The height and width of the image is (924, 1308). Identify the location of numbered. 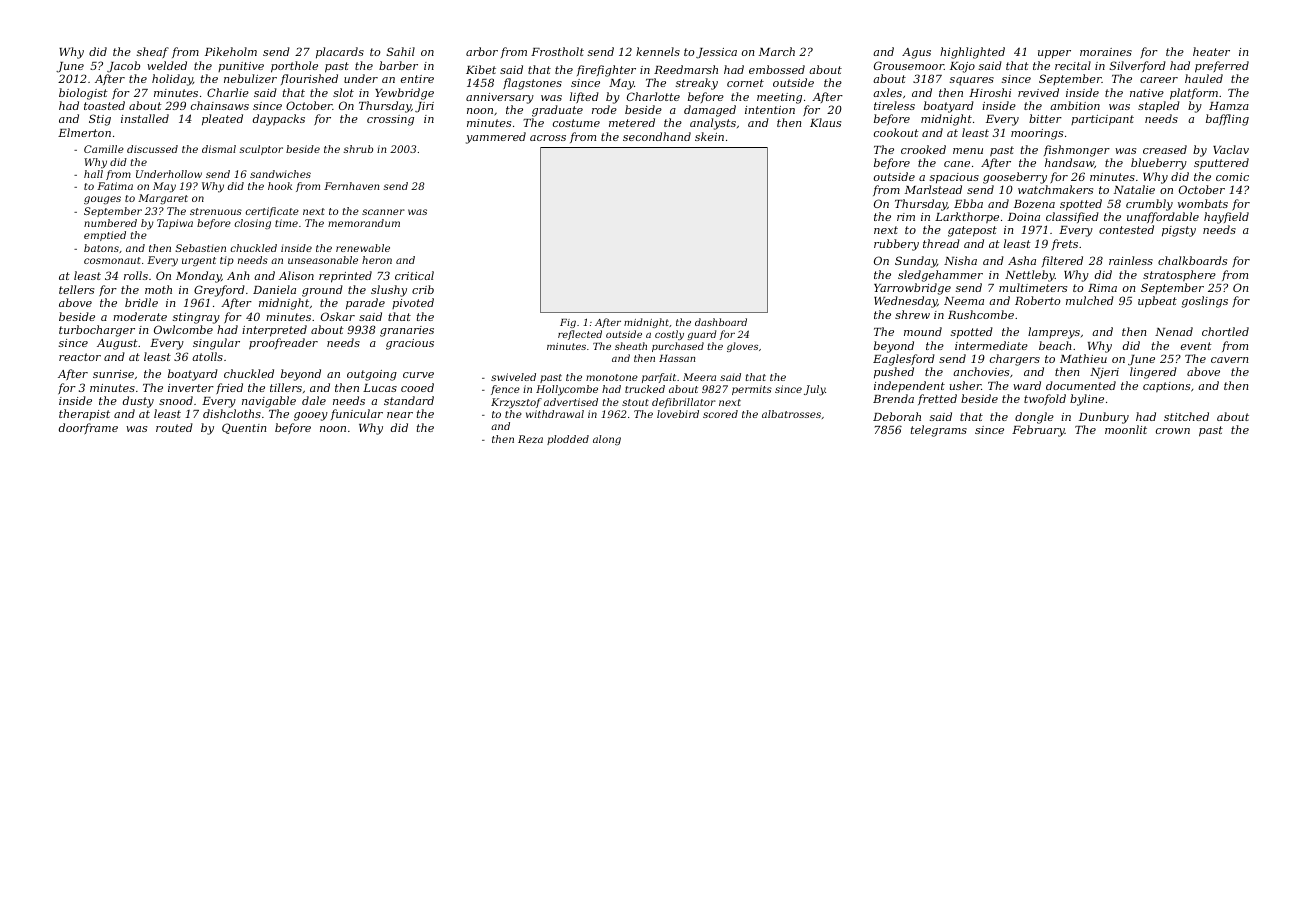
(110, 223).
